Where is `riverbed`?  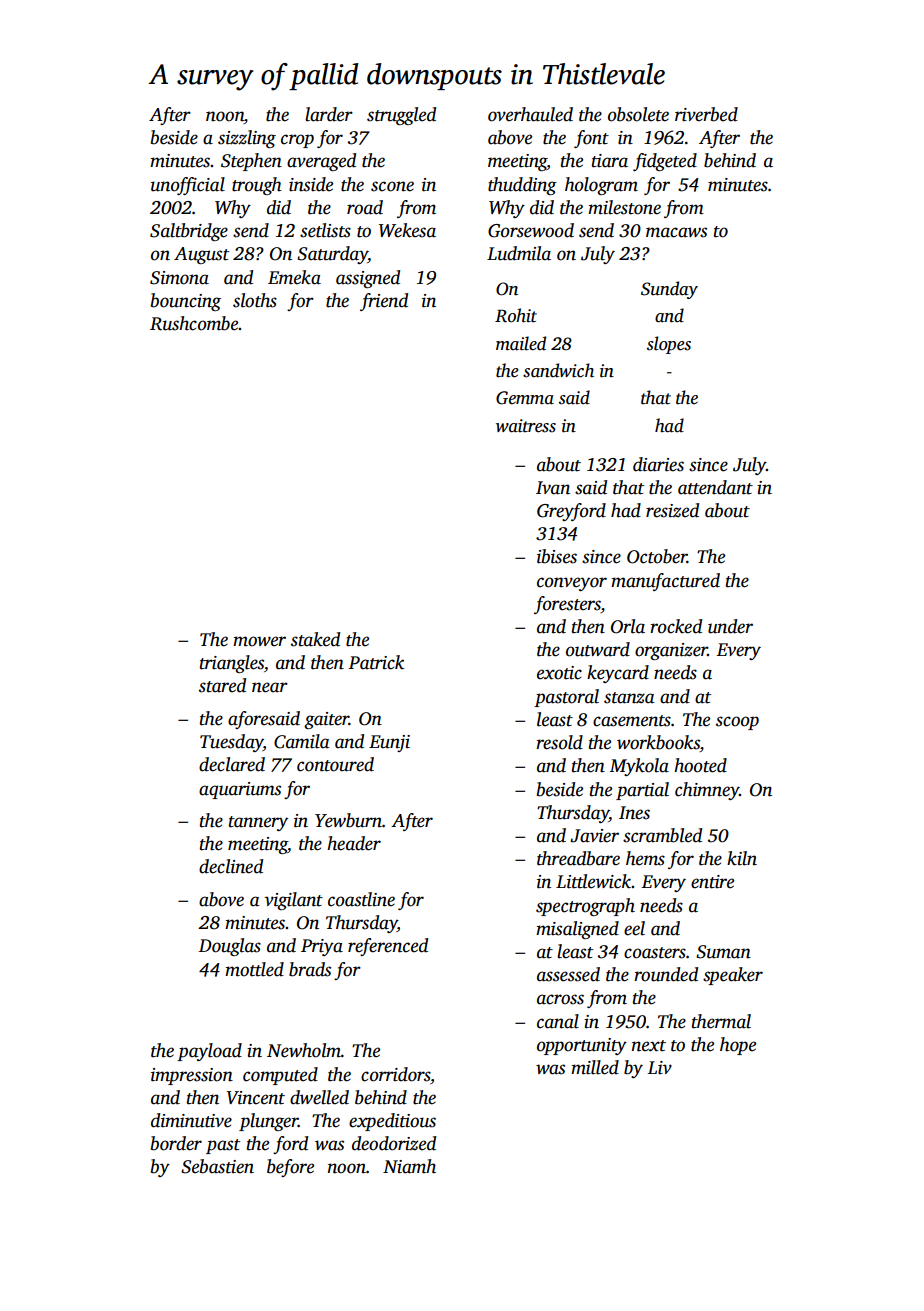 riverbed is located at coordinates (706, 114).
